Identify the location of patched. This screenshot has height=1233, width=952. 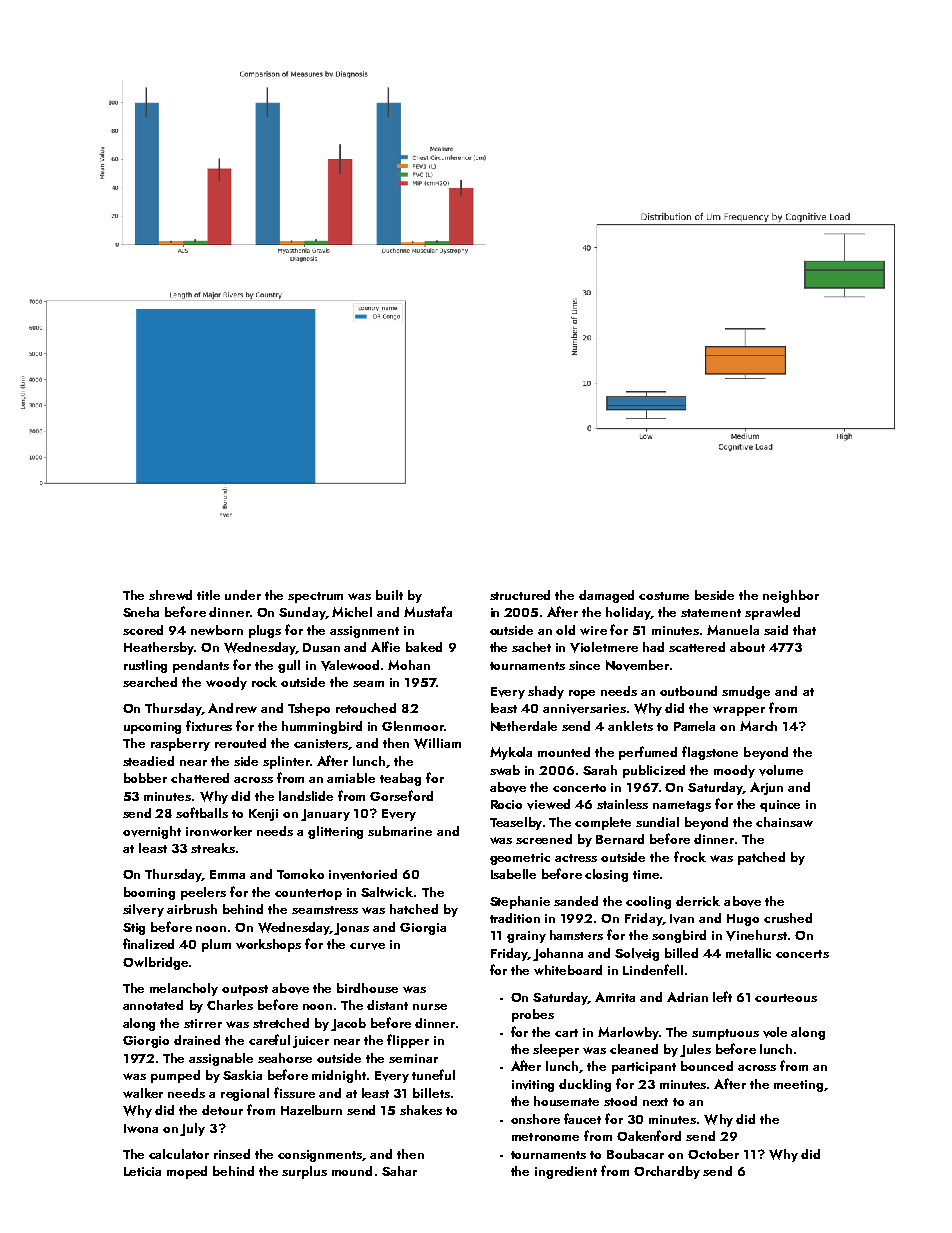
(761, 858).
